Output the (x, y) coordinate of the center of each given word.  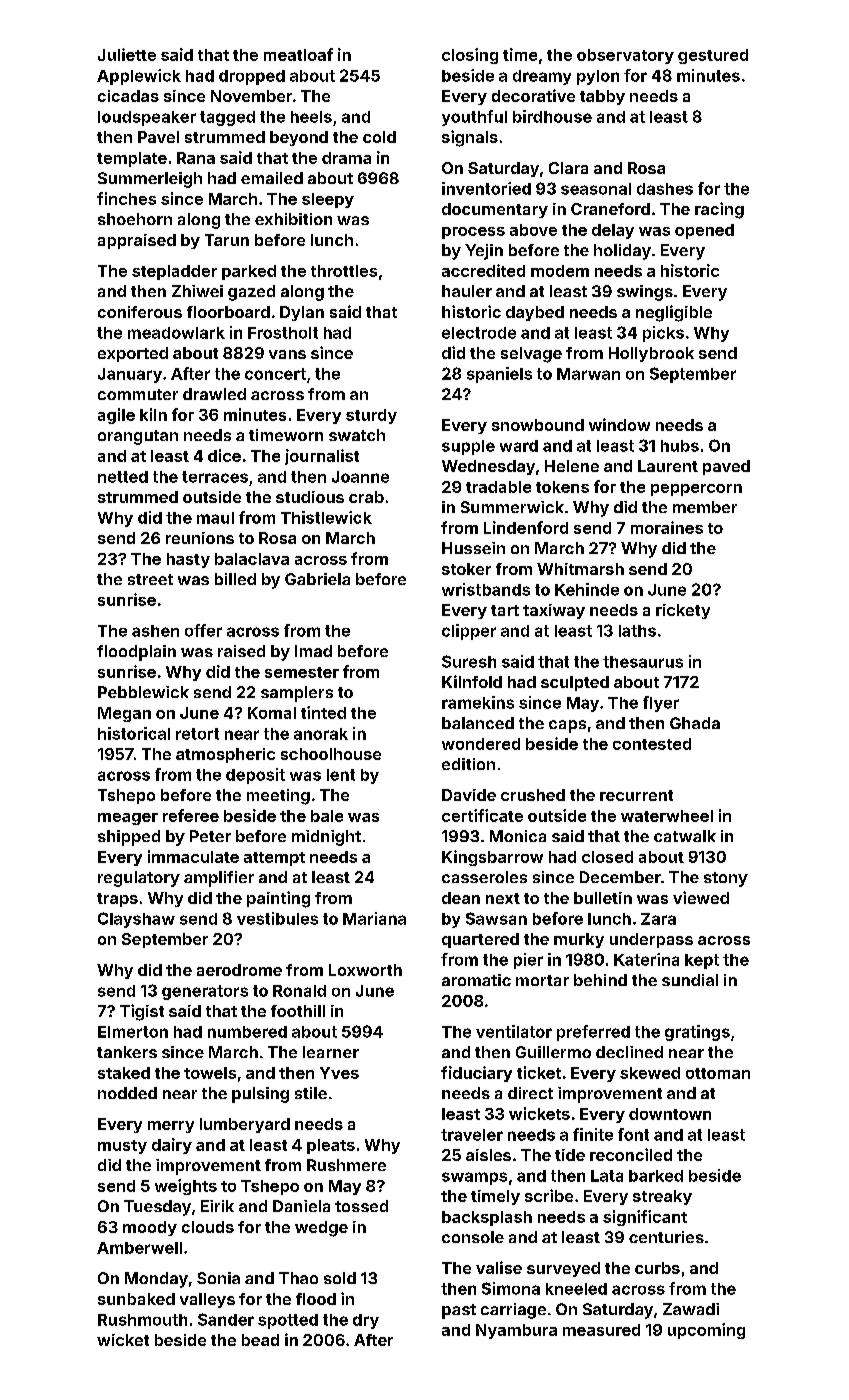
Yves (339, 1073)
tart (505, 610)
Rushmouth (142, 1320)
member (705, 507)
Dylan (302, 313)
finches (126, 198)
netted (123, 477)
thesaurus (643, 662)
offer (203, 630)
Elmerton (133, 1032)
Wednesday (488, 467)
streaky (662, 1197)
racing (719, 210)
